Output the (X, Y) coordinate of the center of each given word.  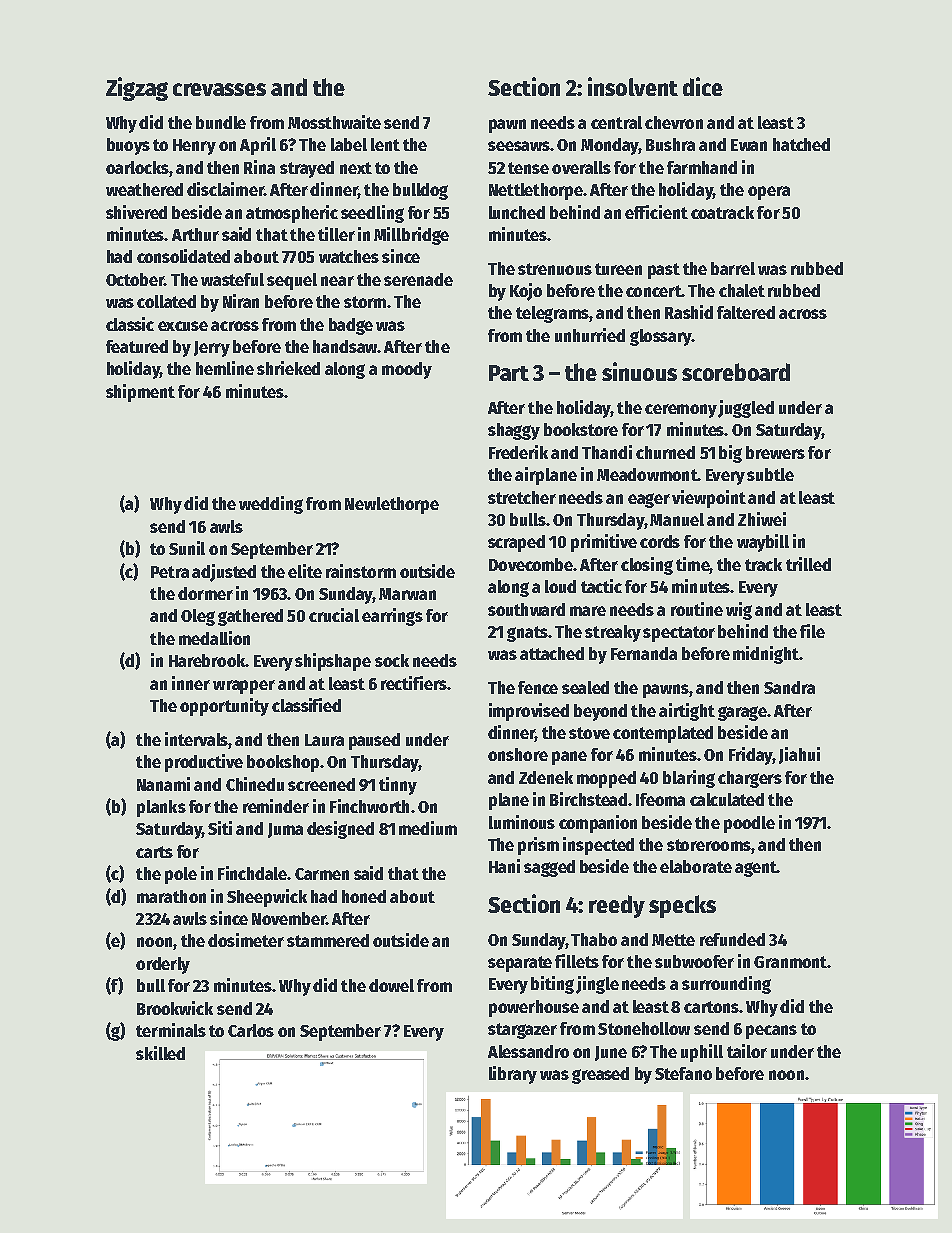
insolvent (633, 86)
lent (385, 144)
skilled (160, 1053)
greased (600, 1075)
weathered (144, 189)
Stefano (683, 1073)
